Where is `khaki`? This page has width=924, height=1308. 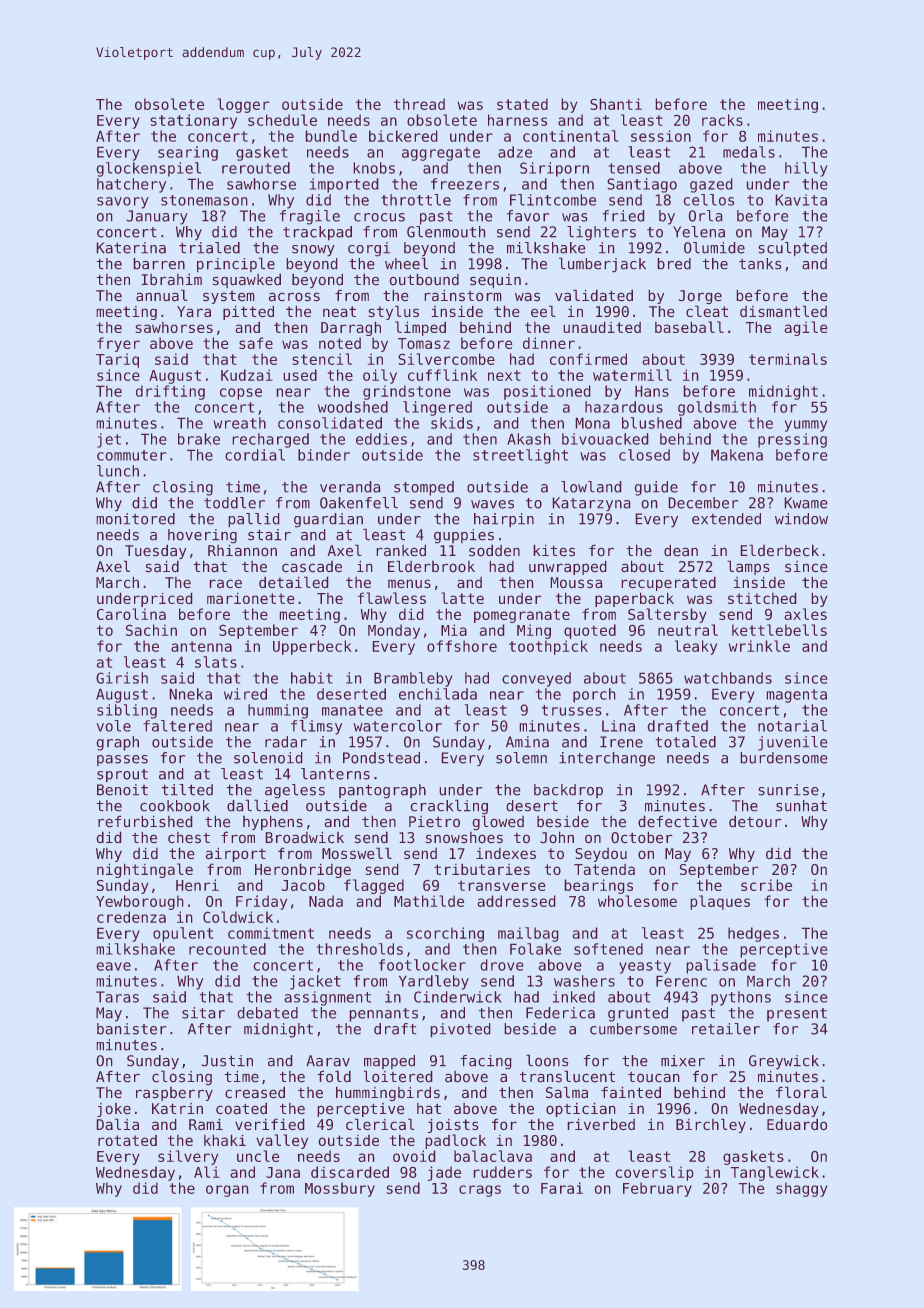 khaki is located at coordinates (225, 1140).
